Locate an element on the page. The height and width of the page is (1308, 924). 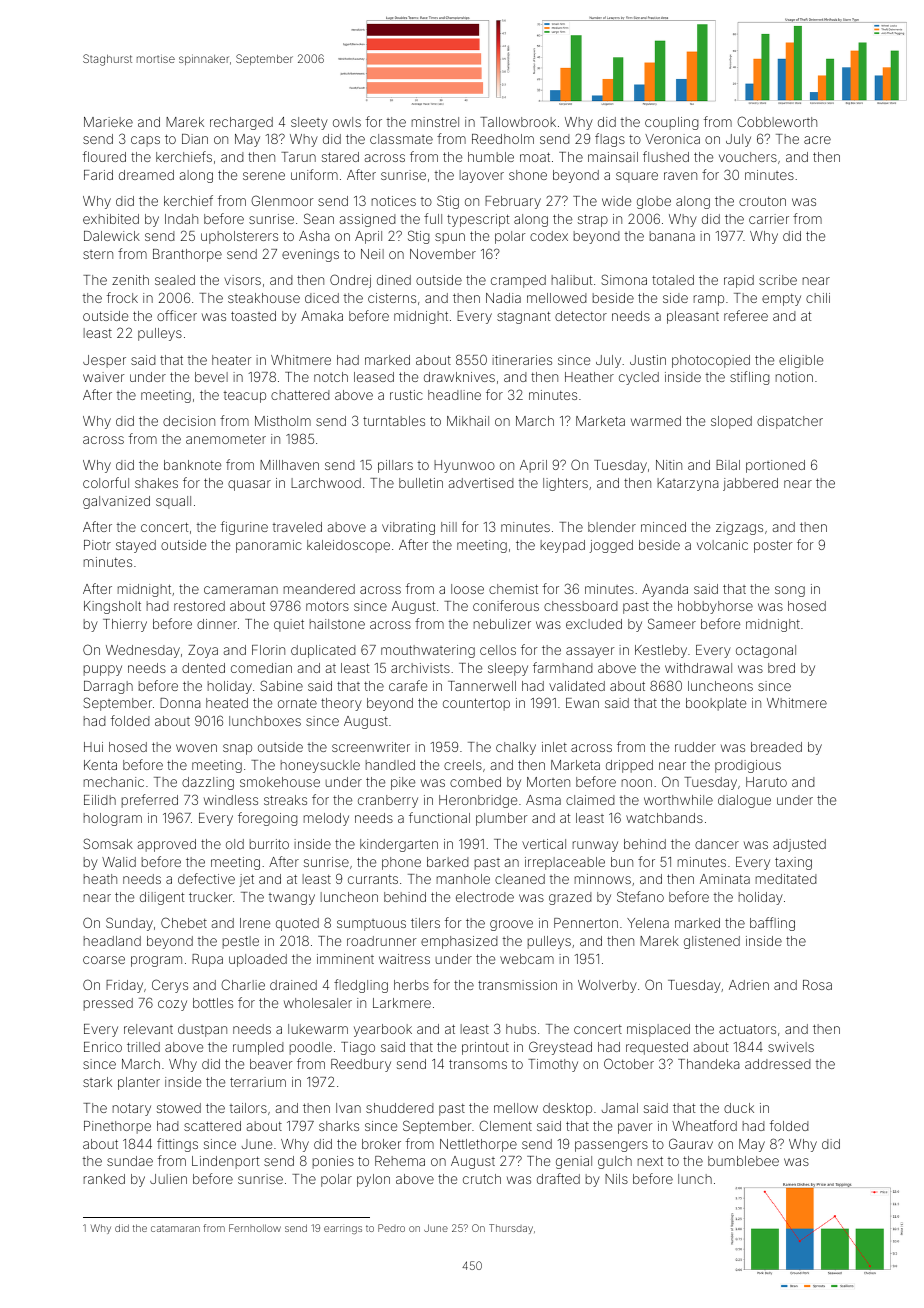
Pedro is located at coordinates (391, 1228).
